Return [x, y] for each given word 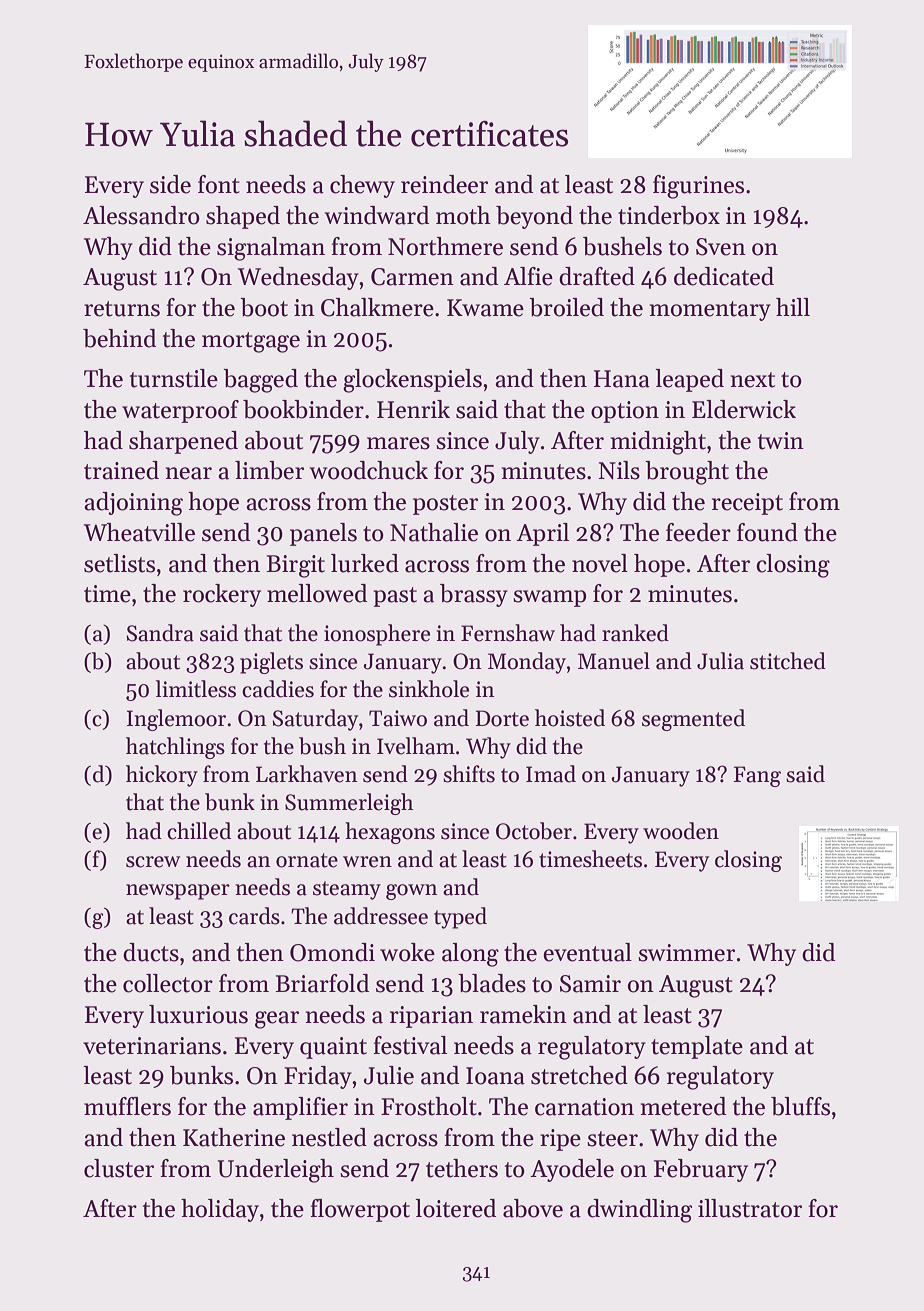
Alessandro [141, 215]
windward [376, 215]
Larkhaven [307, 774]
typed [460, 918]
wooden [681, 831]
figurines [698, 187]
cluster [119, 1168]
